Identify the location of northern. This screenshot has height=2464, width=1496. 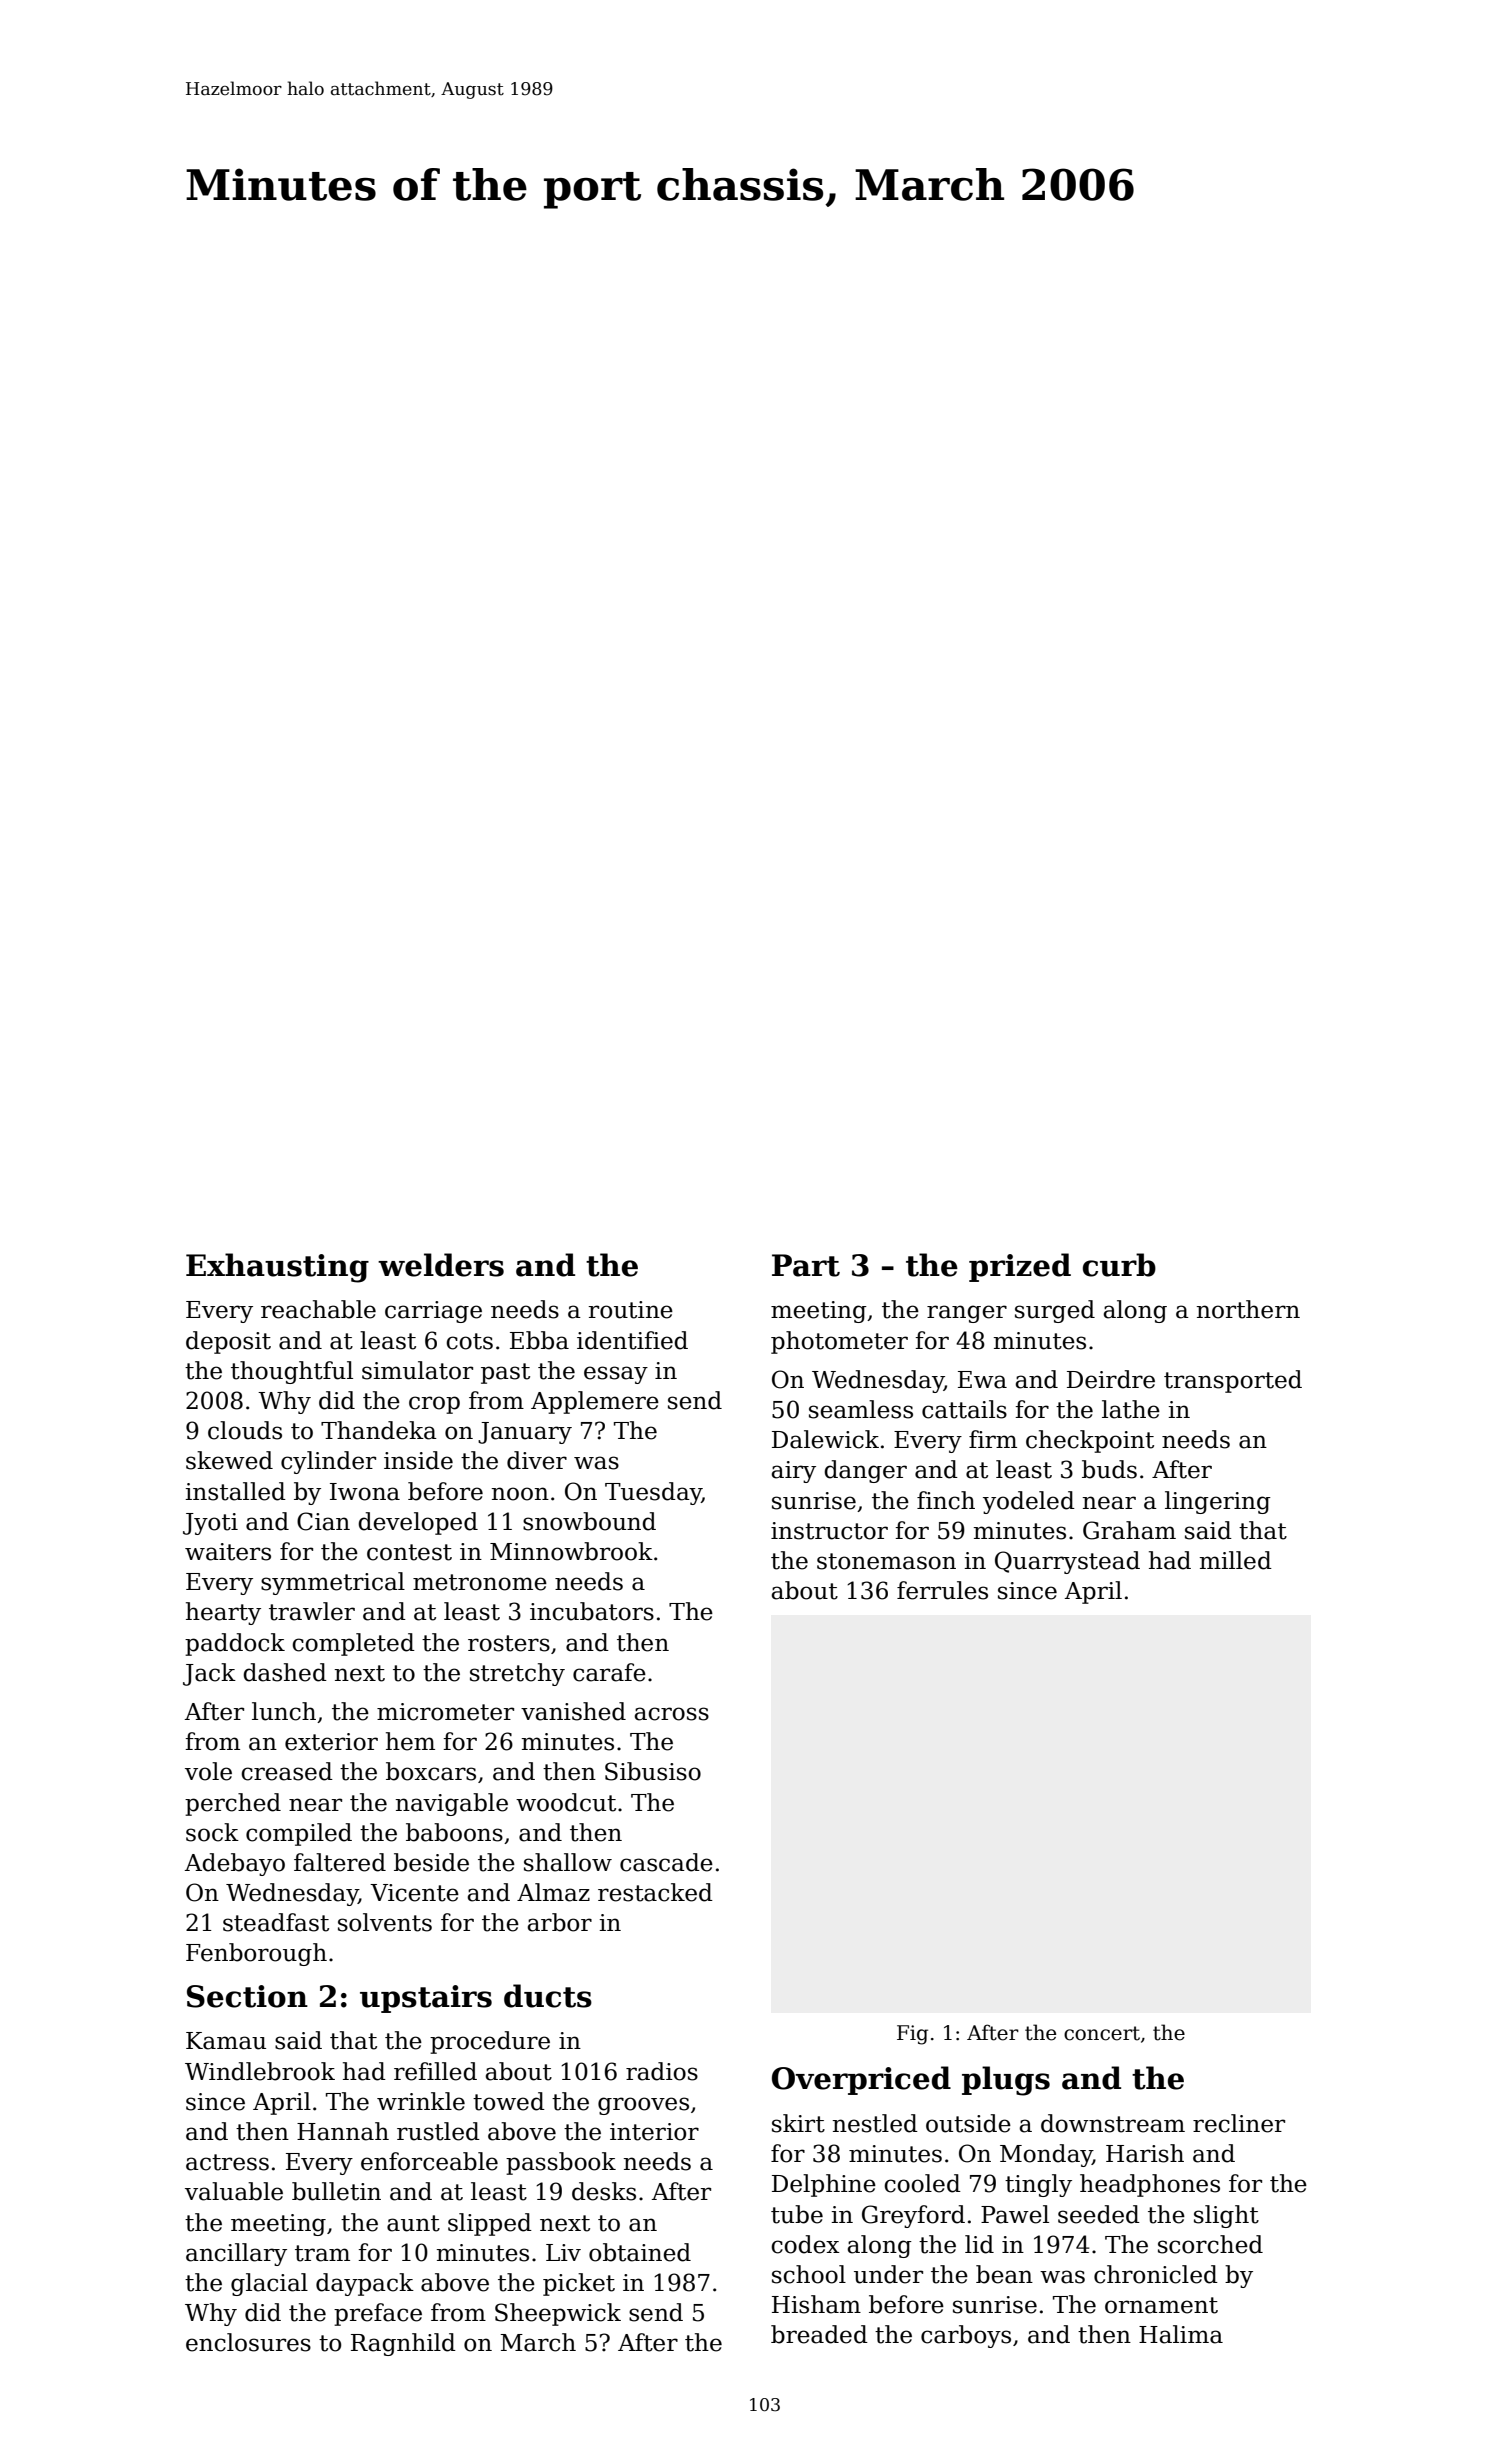
(1248, 1309).
